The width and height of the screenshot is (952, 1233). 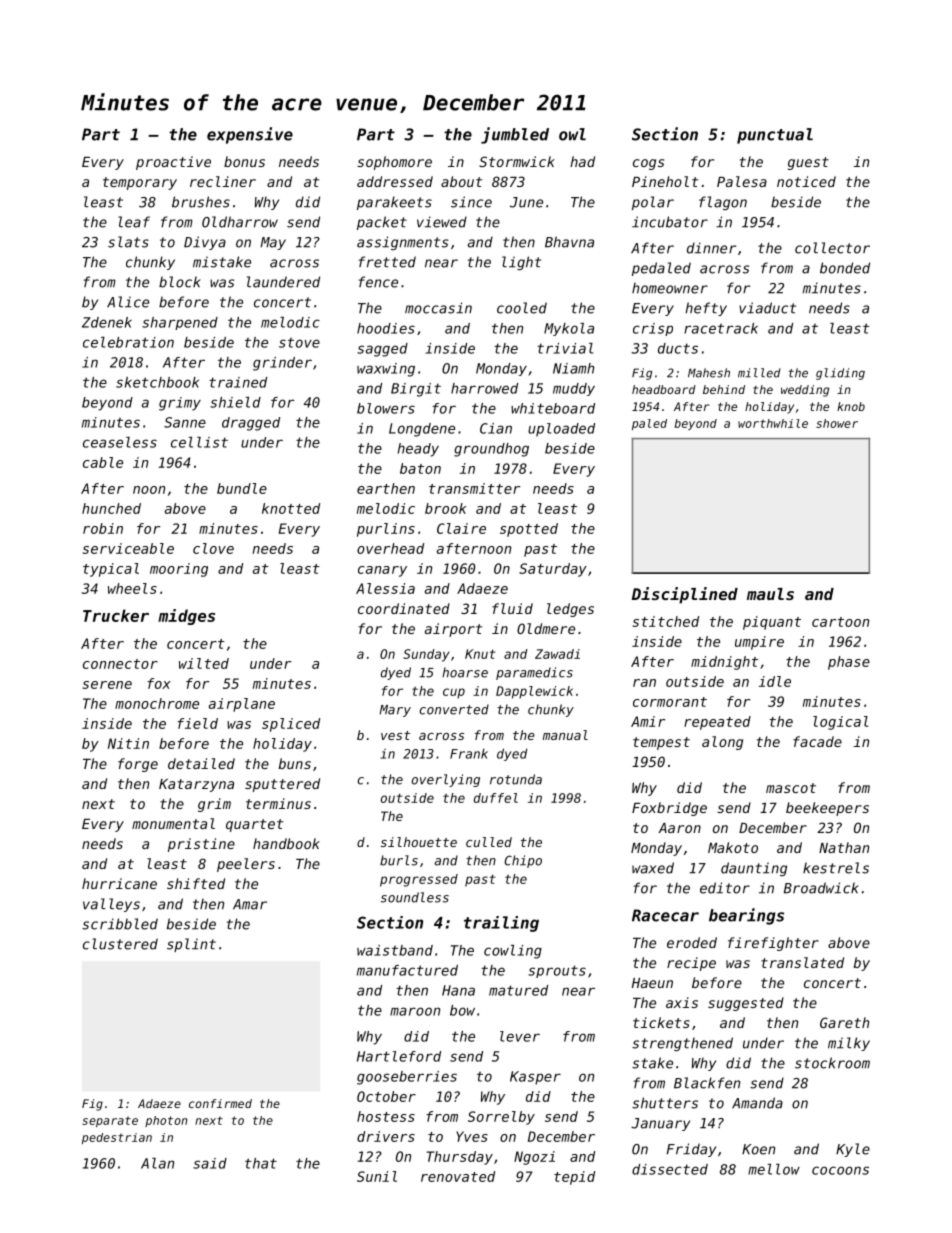 I want to click on jumbled, so click(x=515, y=135).
